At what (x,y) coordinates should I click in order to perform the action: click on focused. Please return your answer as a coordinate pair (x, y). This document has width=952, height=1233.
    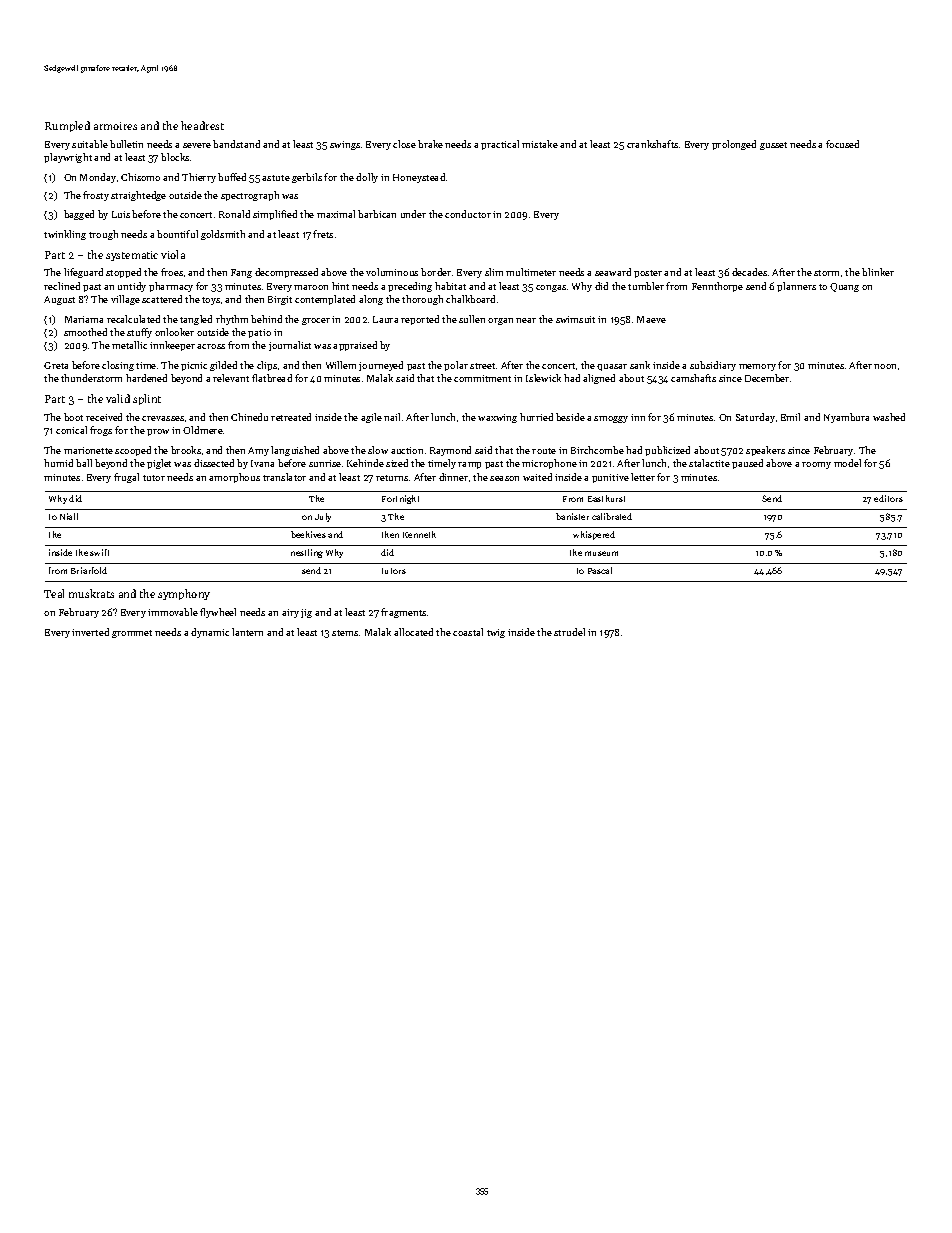
    Looking at the image, I should click on (842, 144).
